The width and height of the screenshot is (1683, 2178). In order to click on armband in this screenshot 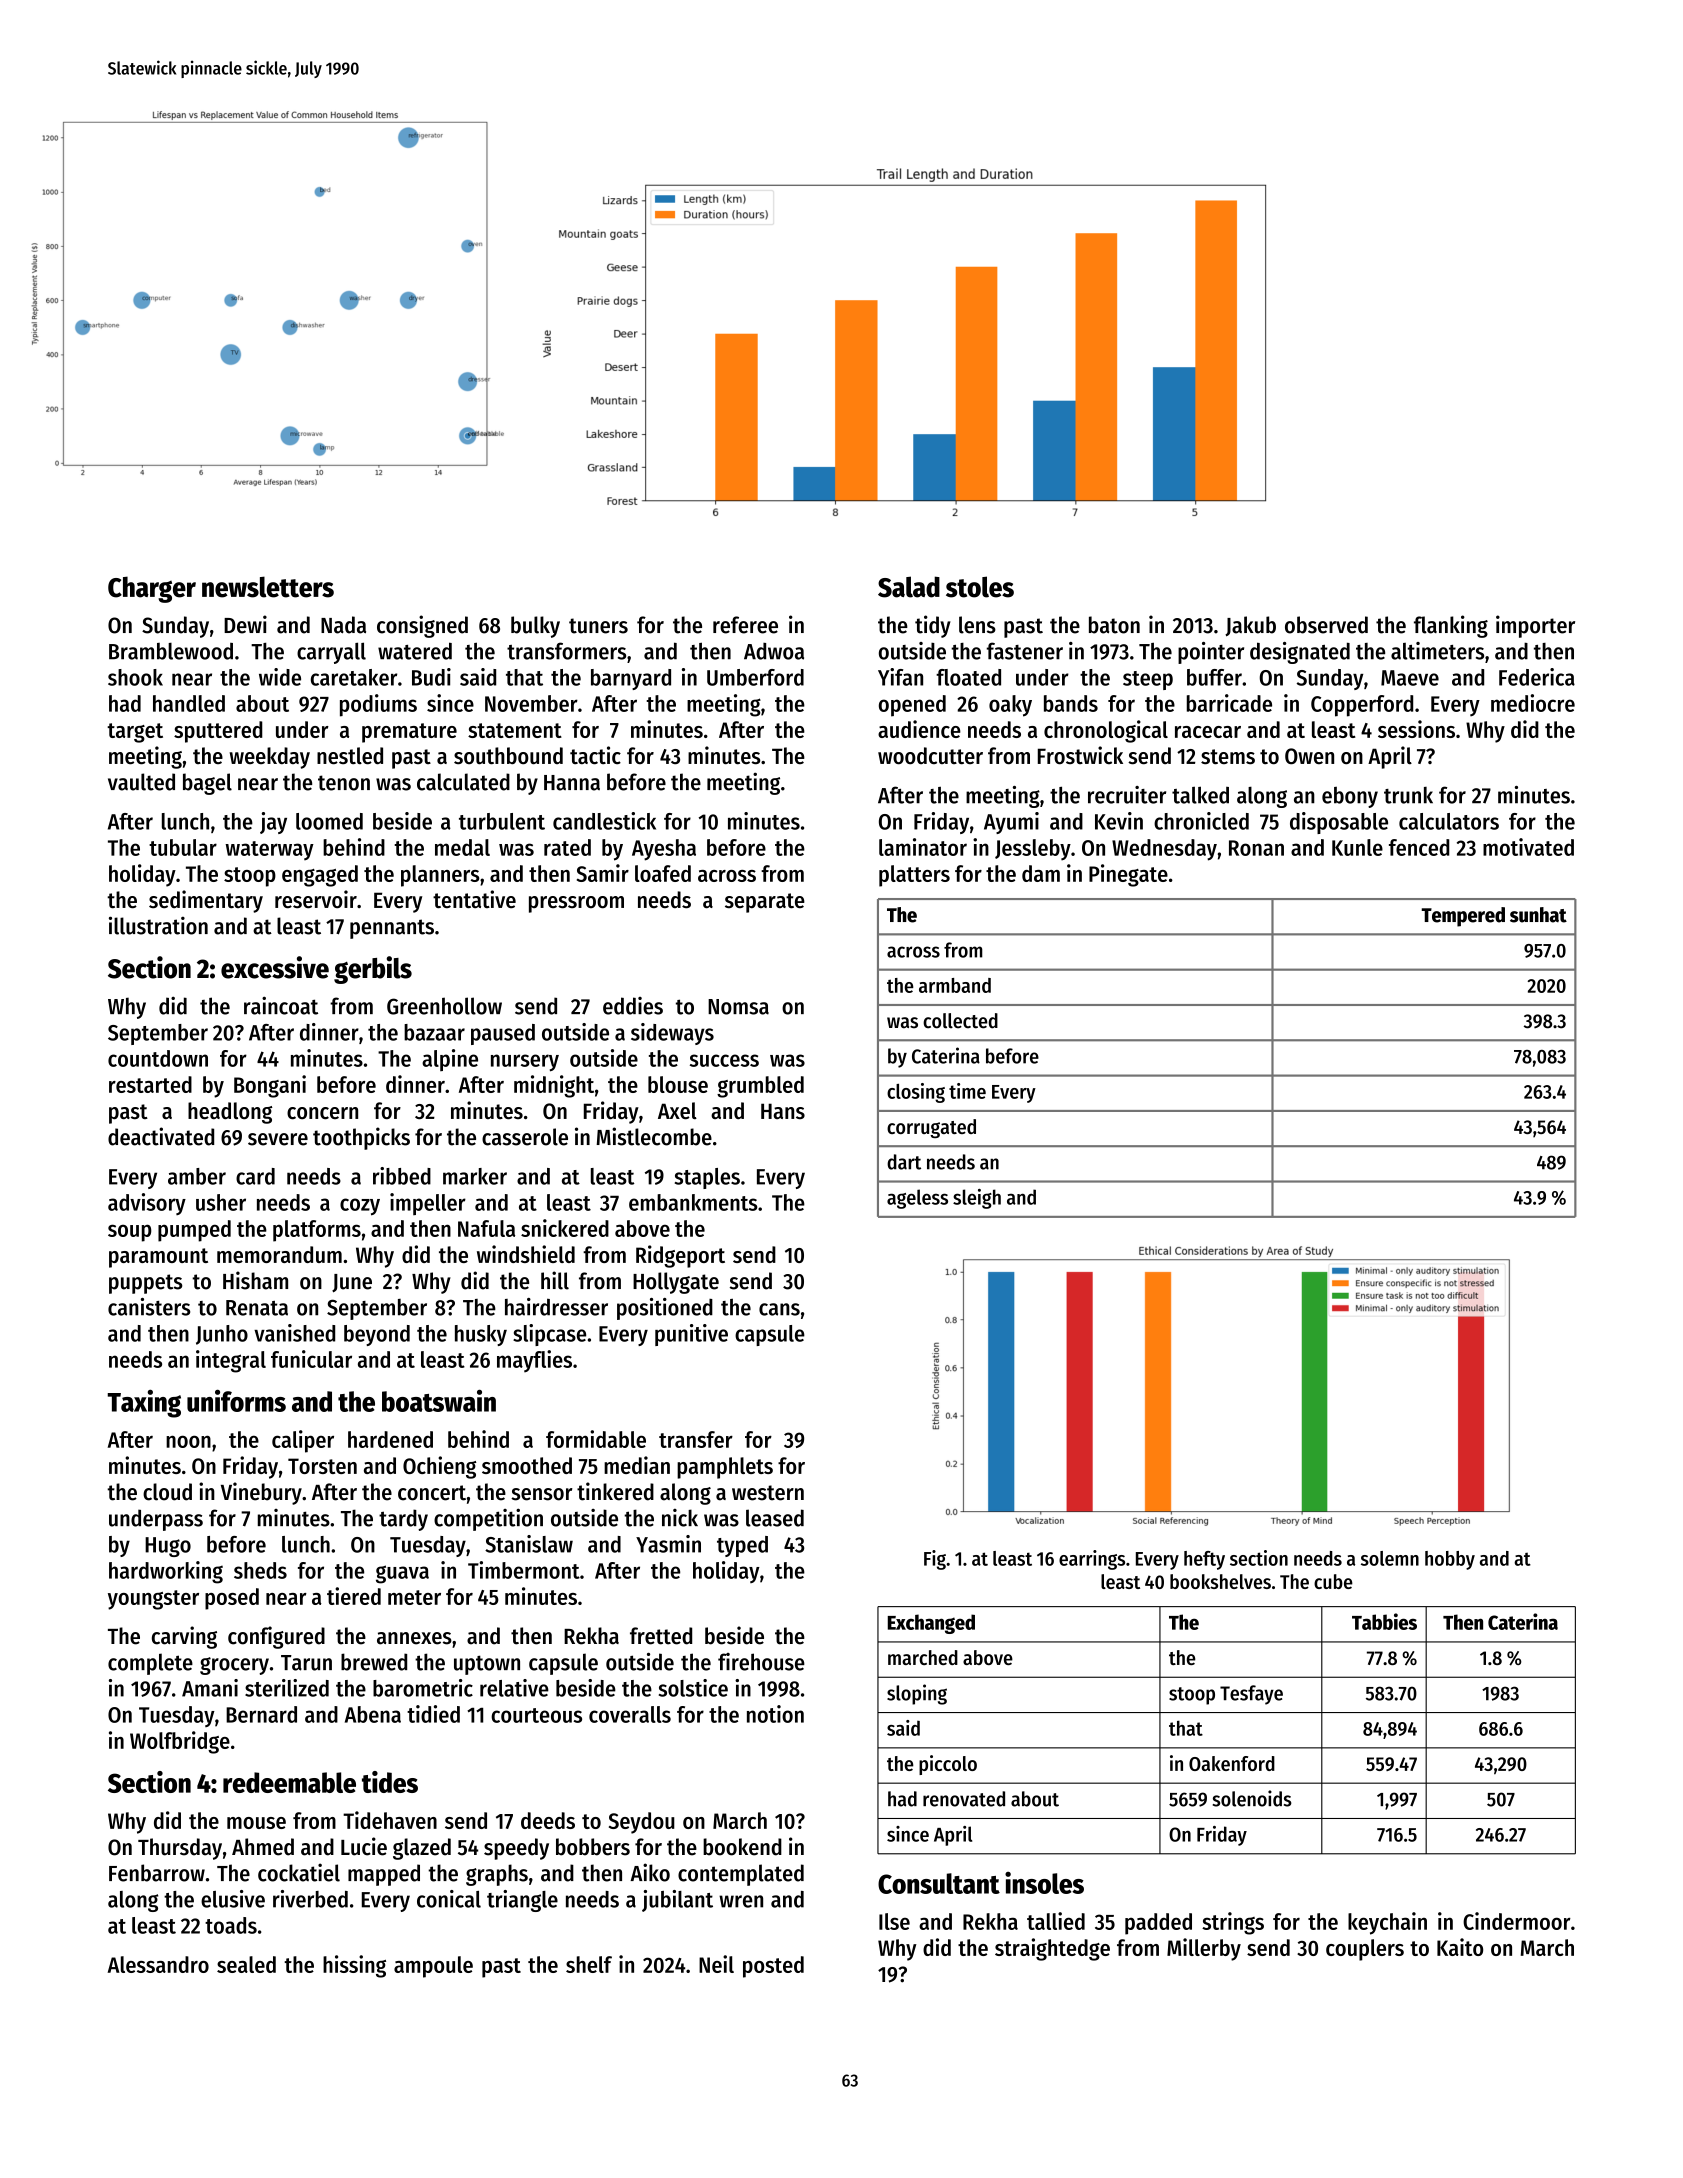, I will do `click(955, 985)`.
